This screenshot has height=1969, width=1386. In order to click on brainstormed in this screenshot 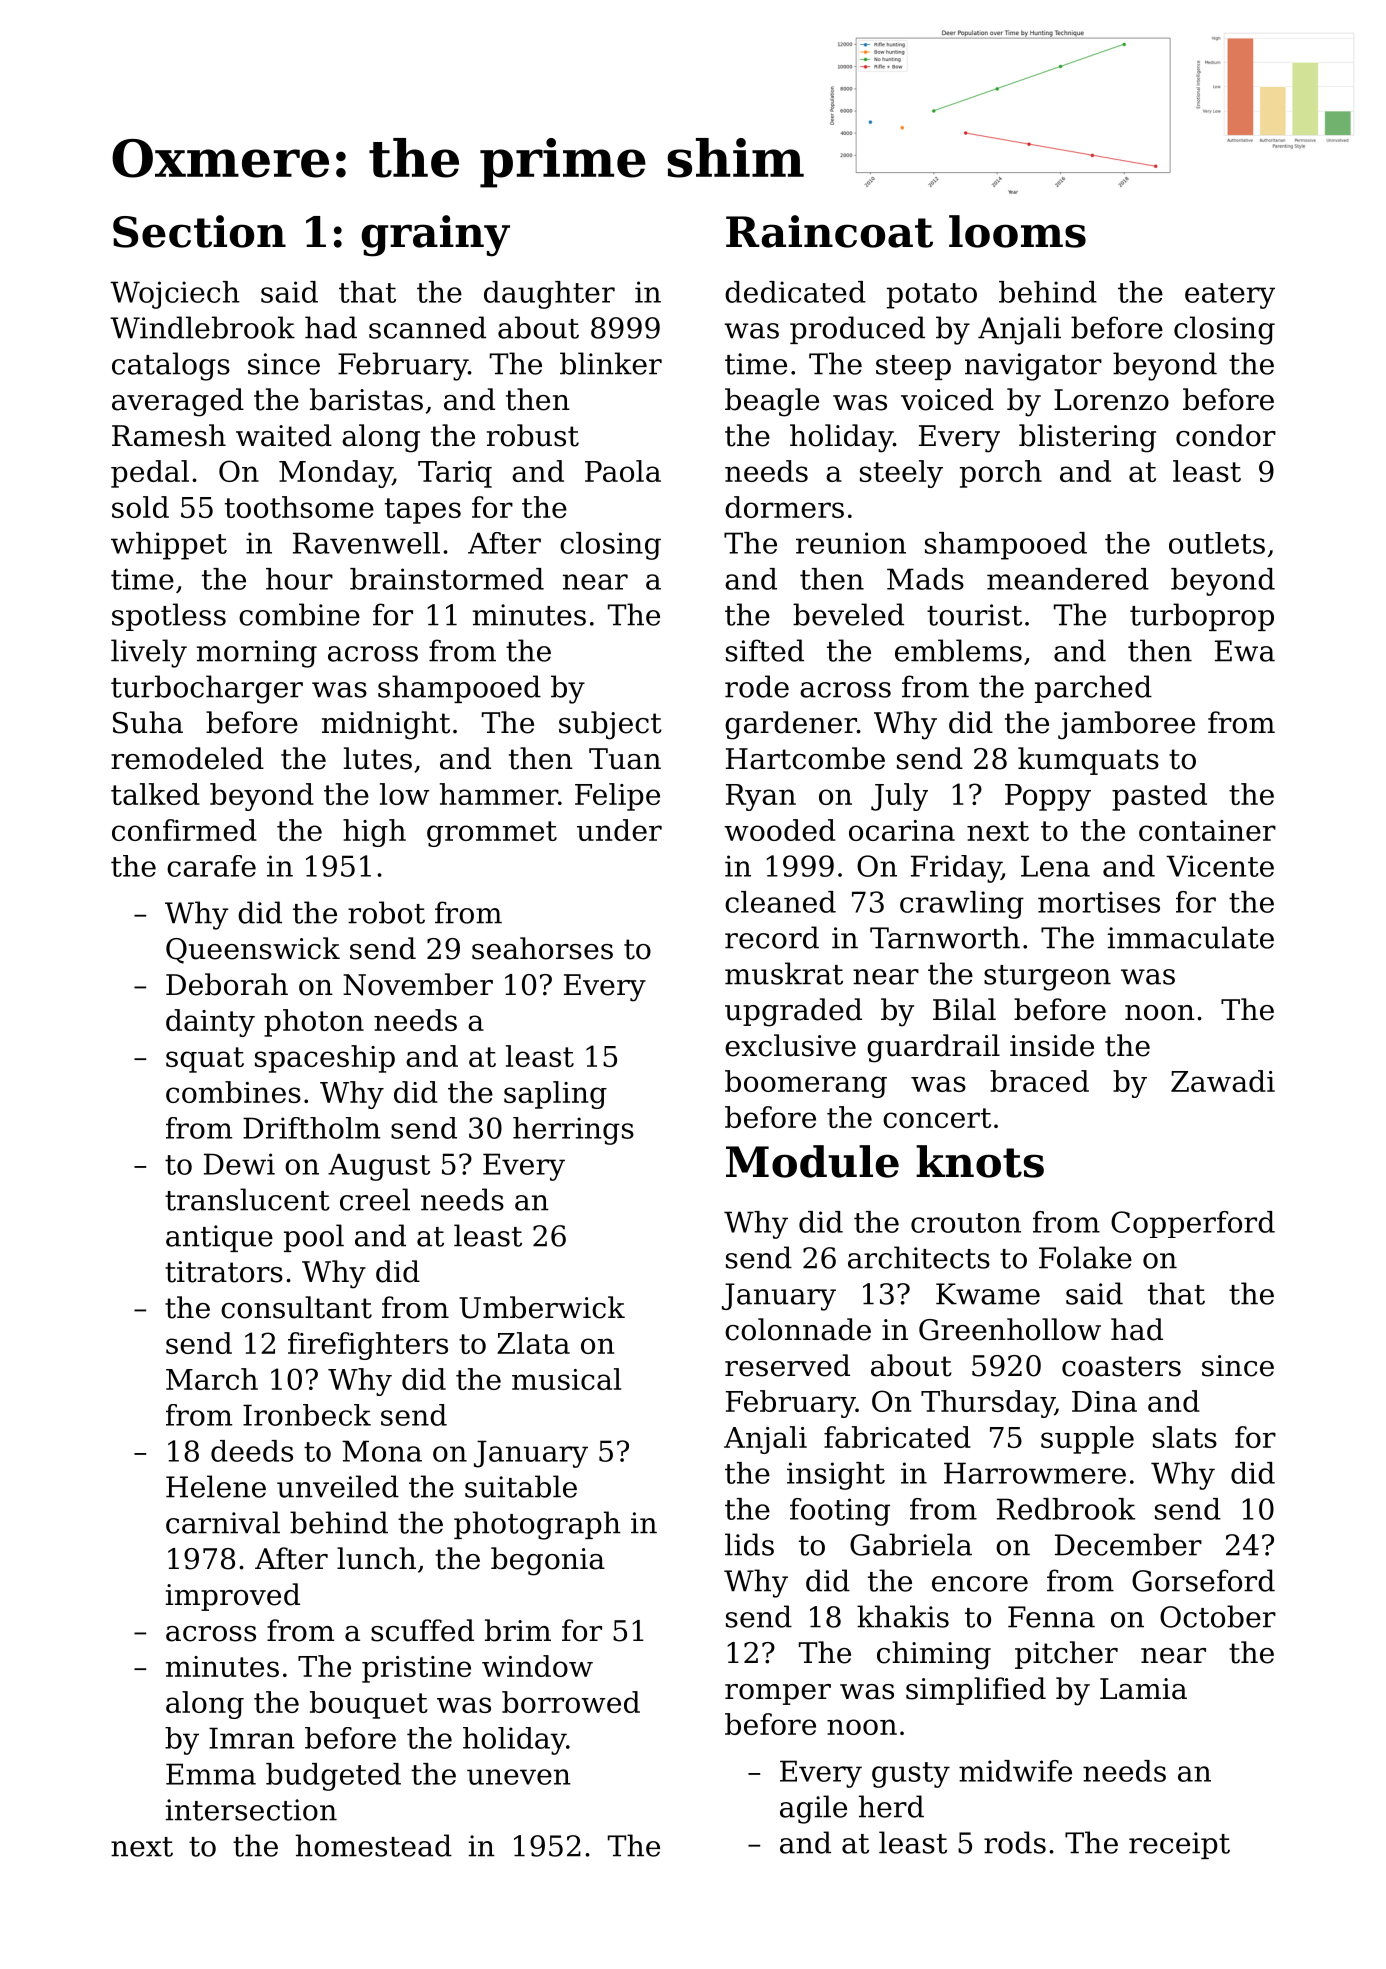, I will do `click(447, 579)`.
